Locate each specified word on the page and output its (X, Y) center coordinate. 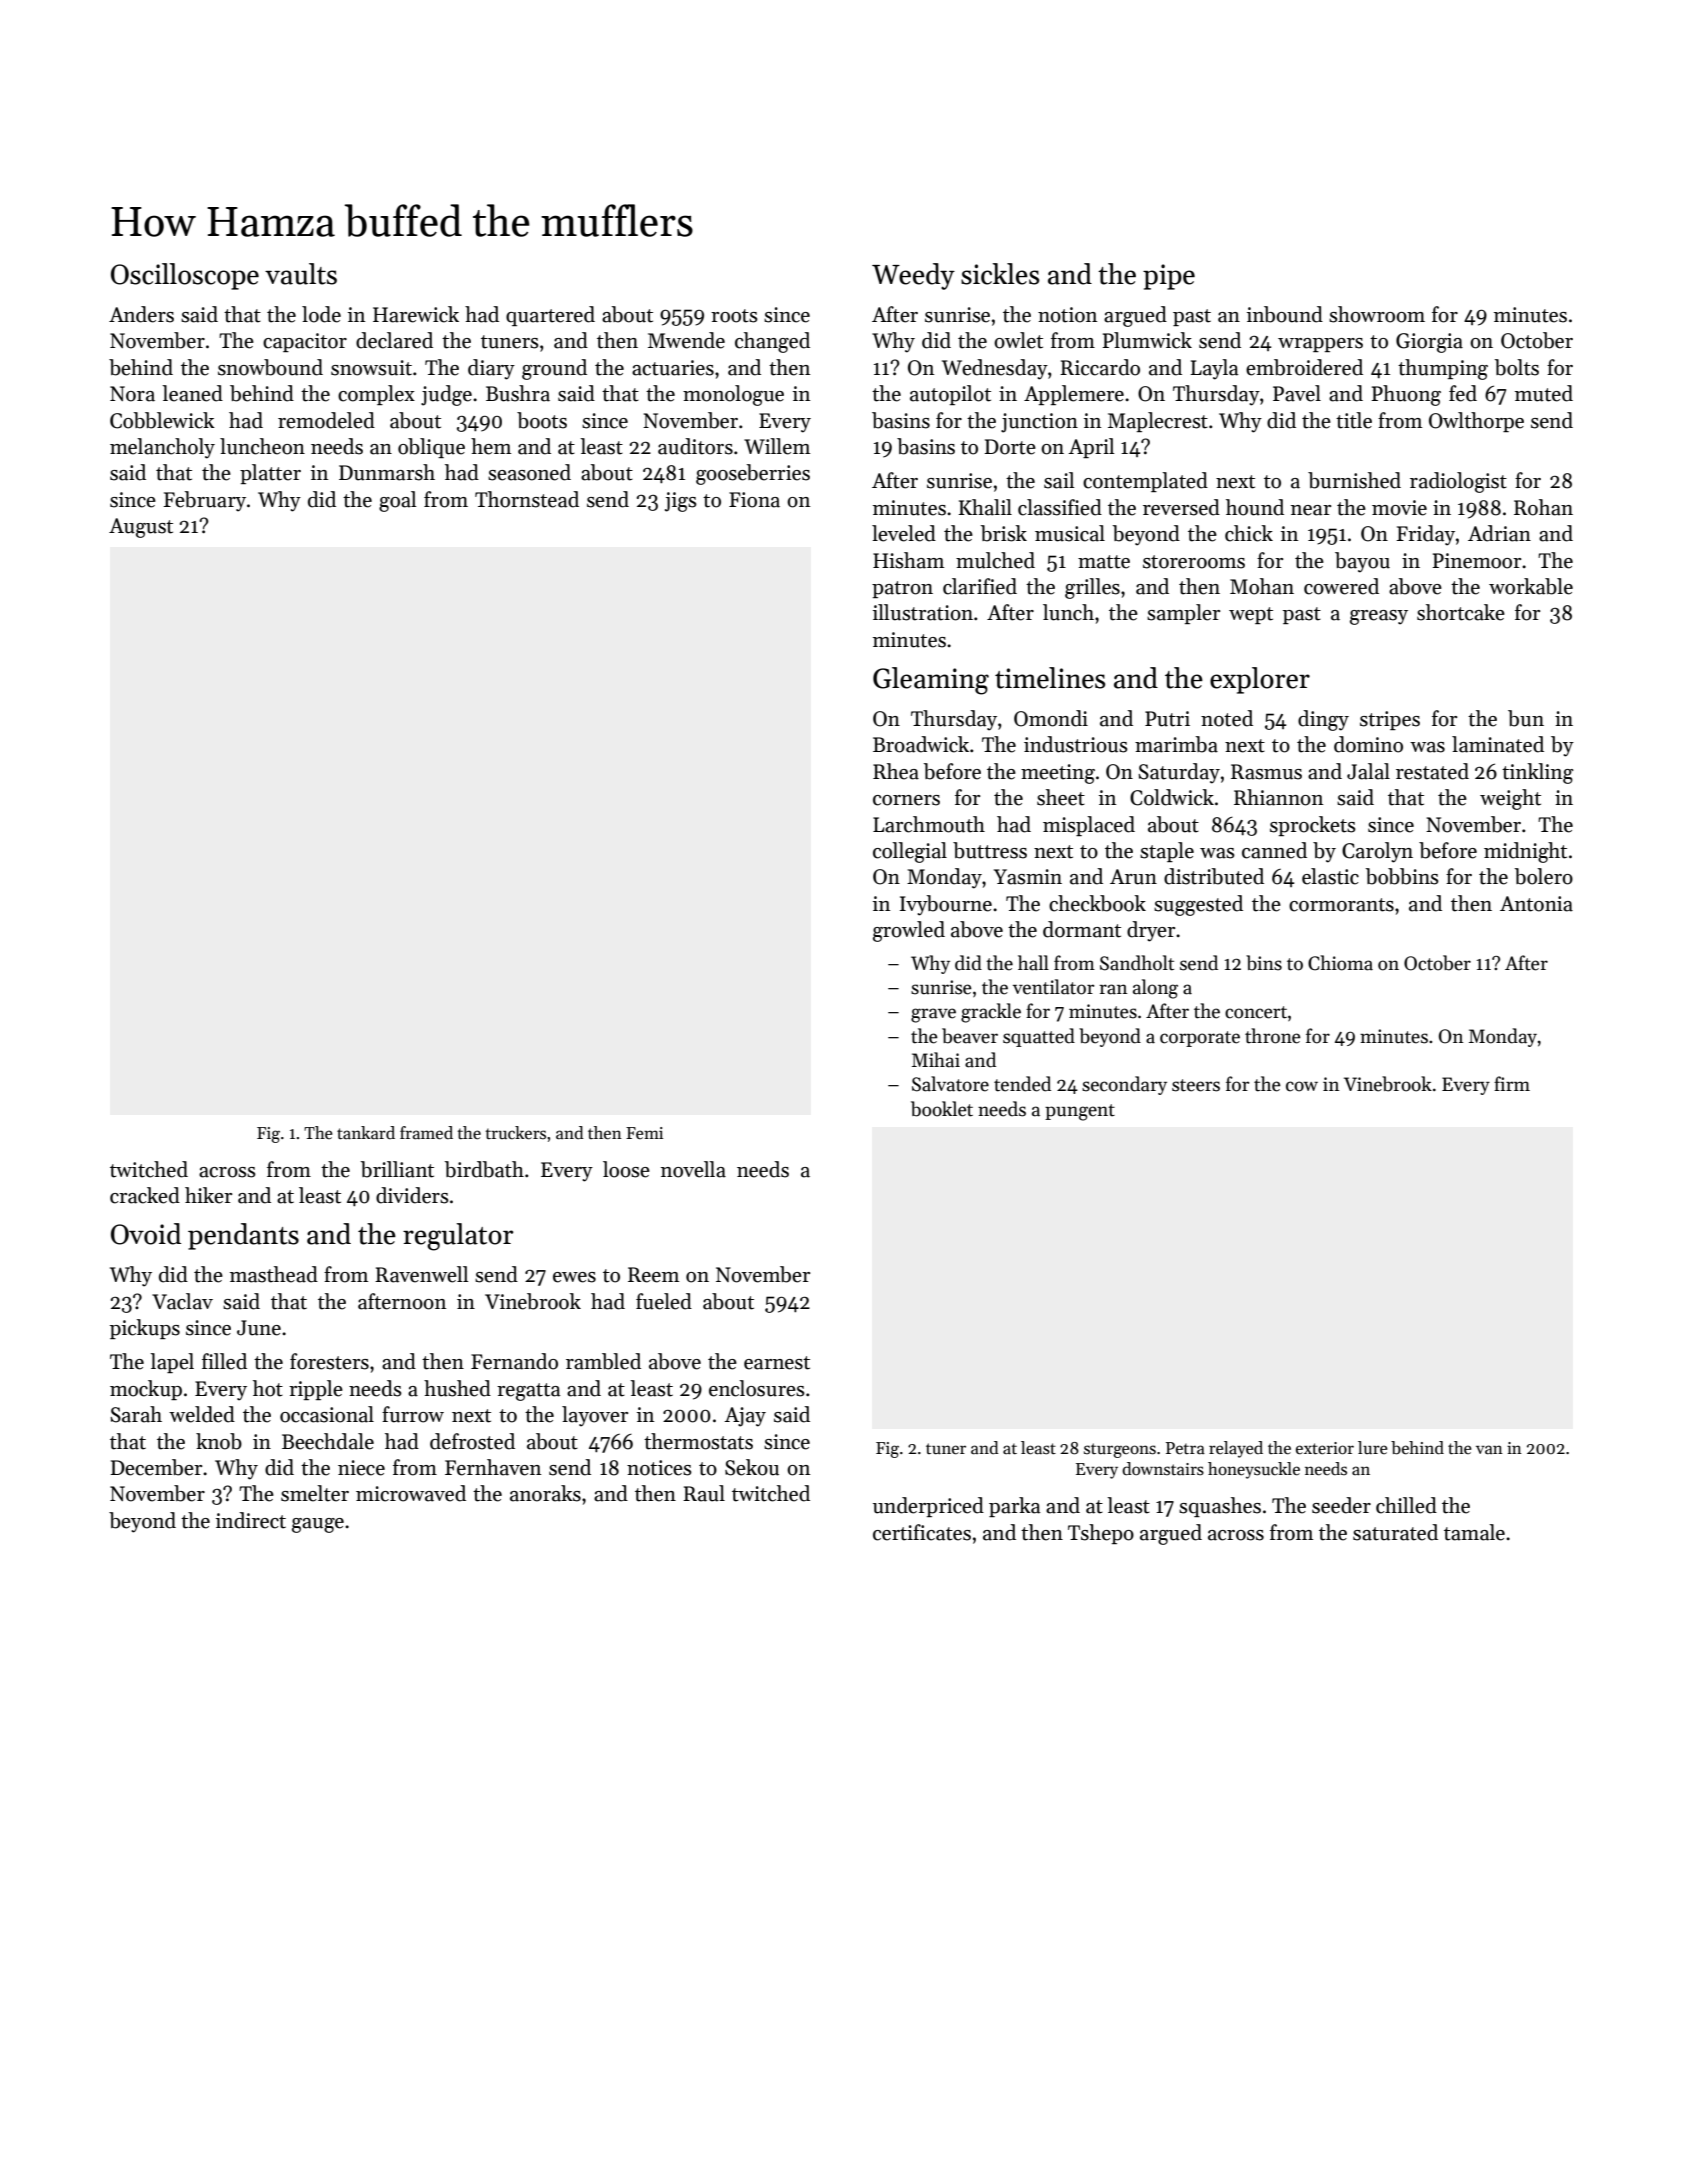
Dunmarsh (387, 472)
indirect (251, 1520)
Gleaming (931, 681)
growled (909, 931)
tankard (366, 1133)
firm (1512, 1083)
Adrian (1499, 533)
